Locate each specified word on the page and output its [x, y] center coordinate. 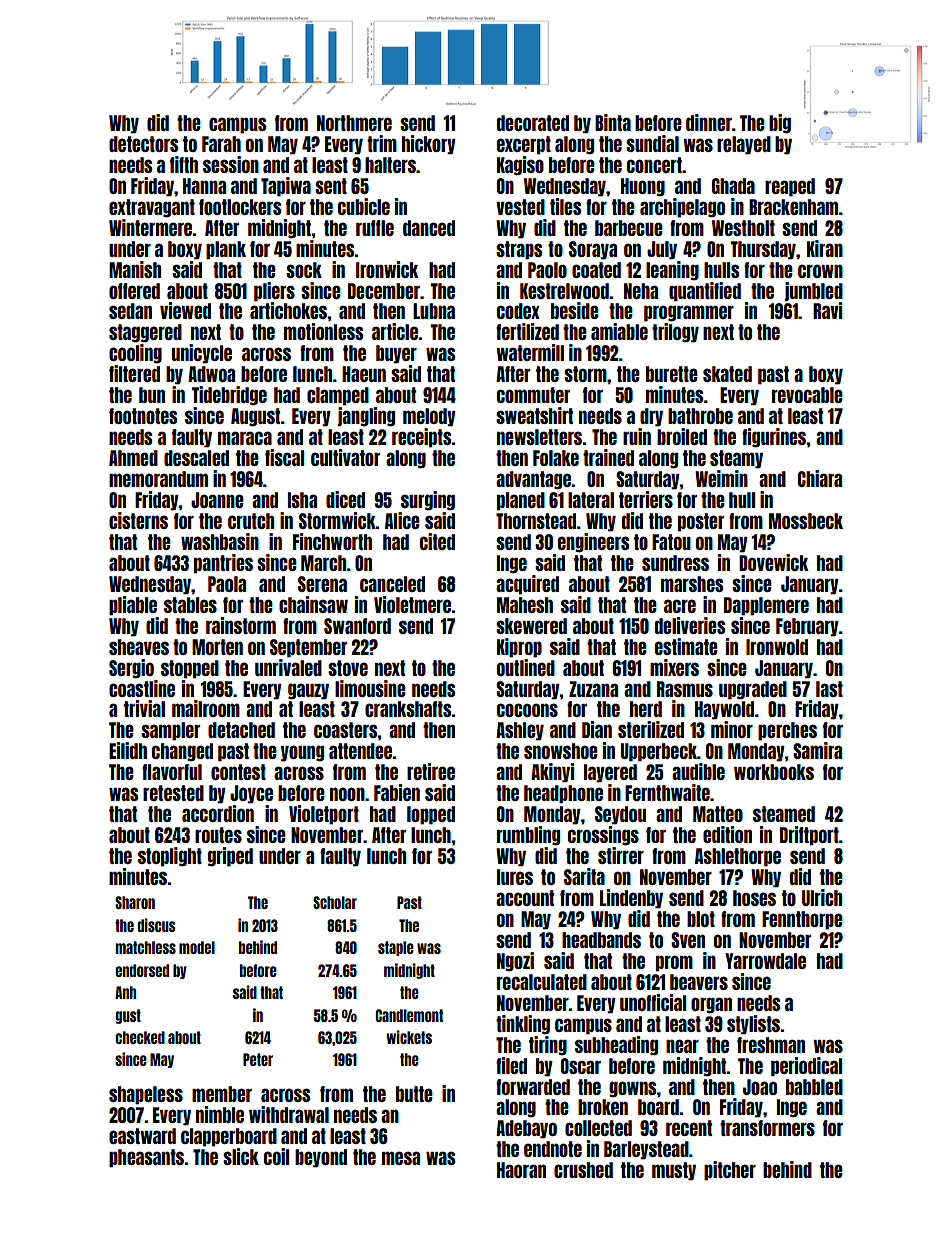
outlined [526, 667]
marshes [692, 584]
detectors [143, 144]
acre [680, 606]
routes [218, 835]
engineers [593, 542]
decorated [533, 123]
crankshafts [408, 709]
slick [241, 1156]
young [302, 753]
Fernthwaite [667, 792]
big [780, 124]
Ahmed [133, 458]
